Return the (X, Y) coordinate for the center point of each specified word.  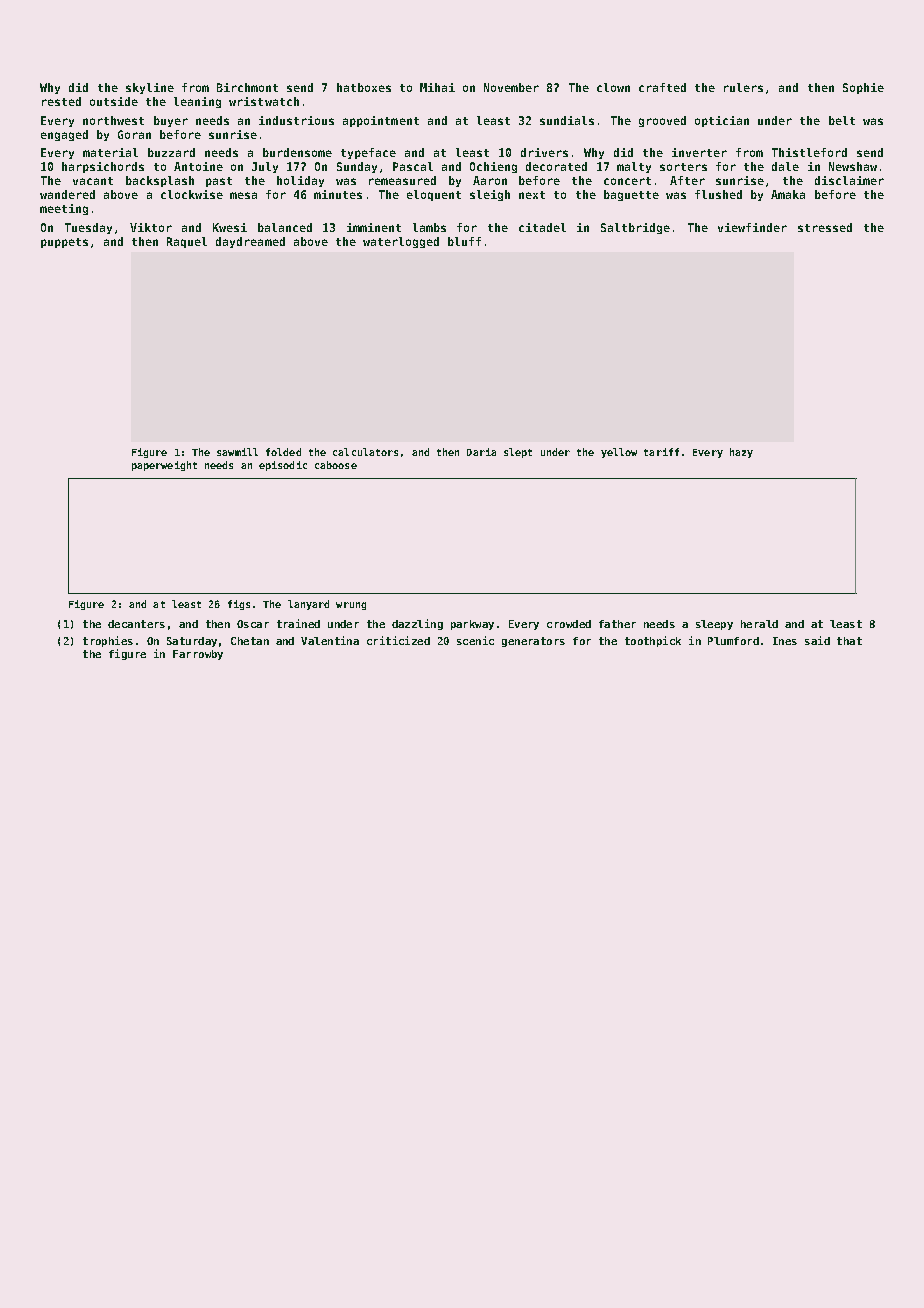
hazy (741, 453)
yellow (619, 453)
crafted (662, 87)
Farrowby (198, 655)
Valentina (330, 640)
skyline (150, 88)
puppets (64, 243)
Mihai (437, 87)
